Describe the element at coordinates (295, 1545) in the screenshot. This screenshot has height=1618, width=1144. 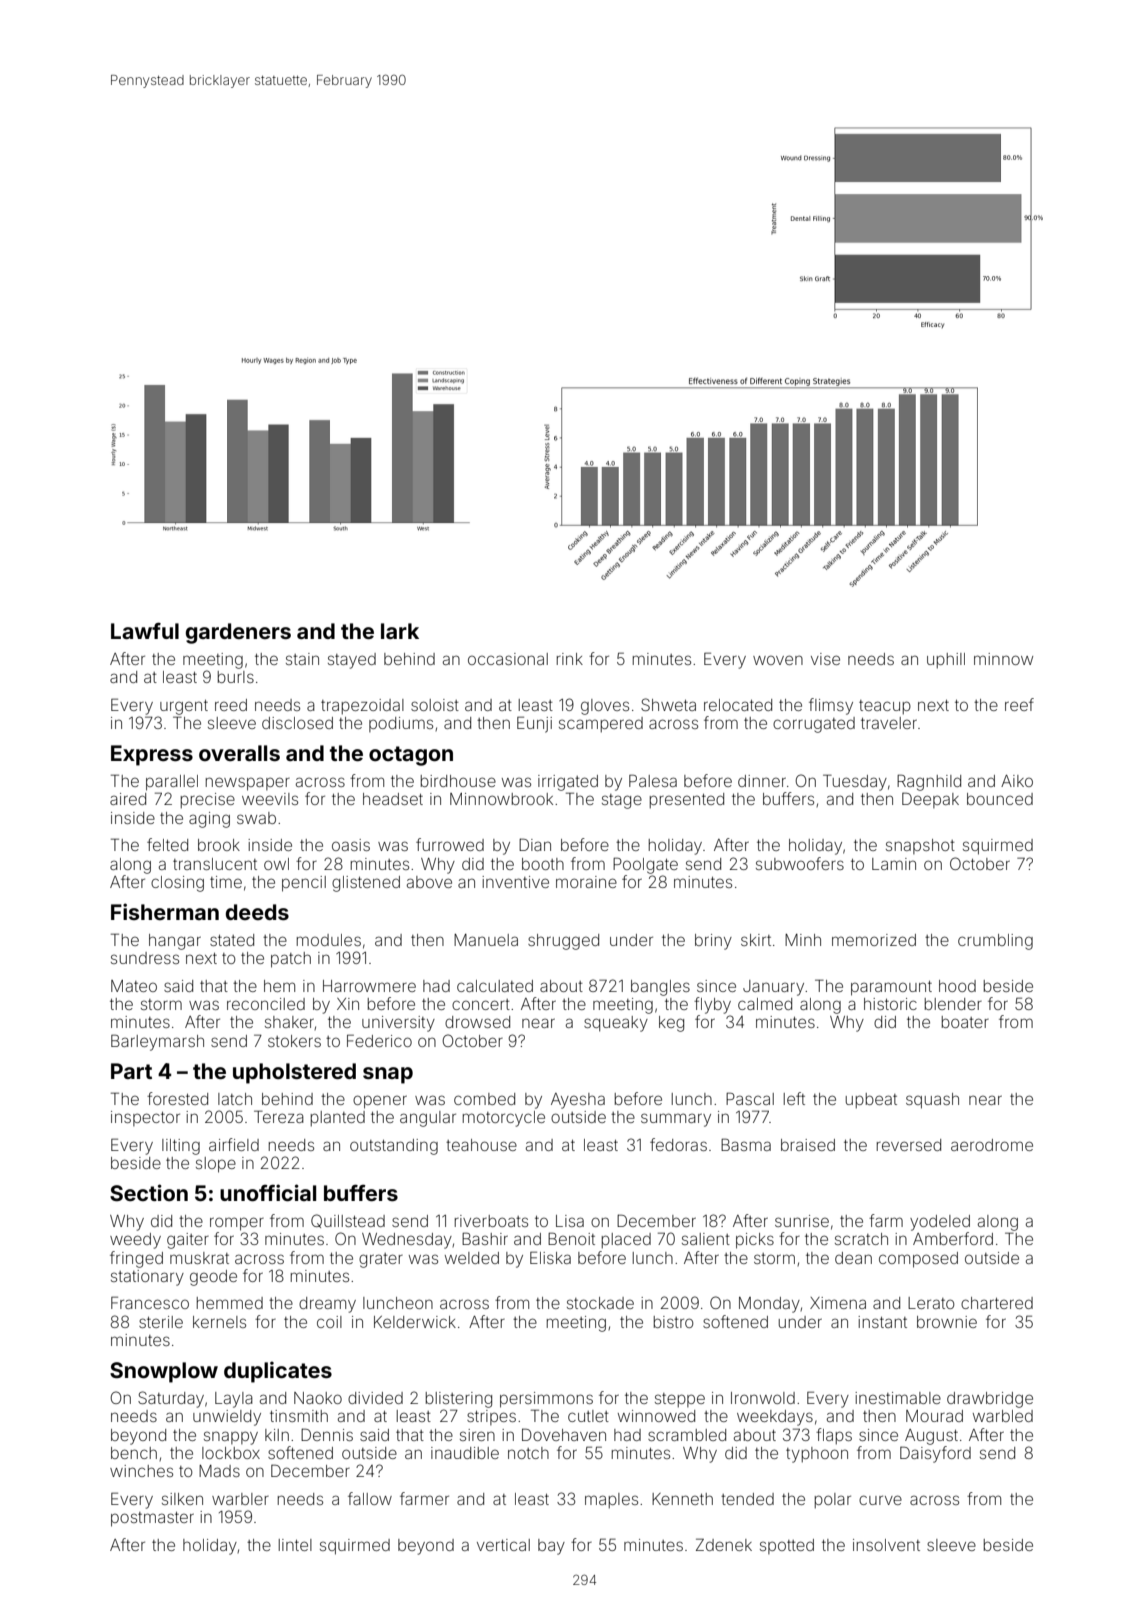
I see `lintel` at that location.
